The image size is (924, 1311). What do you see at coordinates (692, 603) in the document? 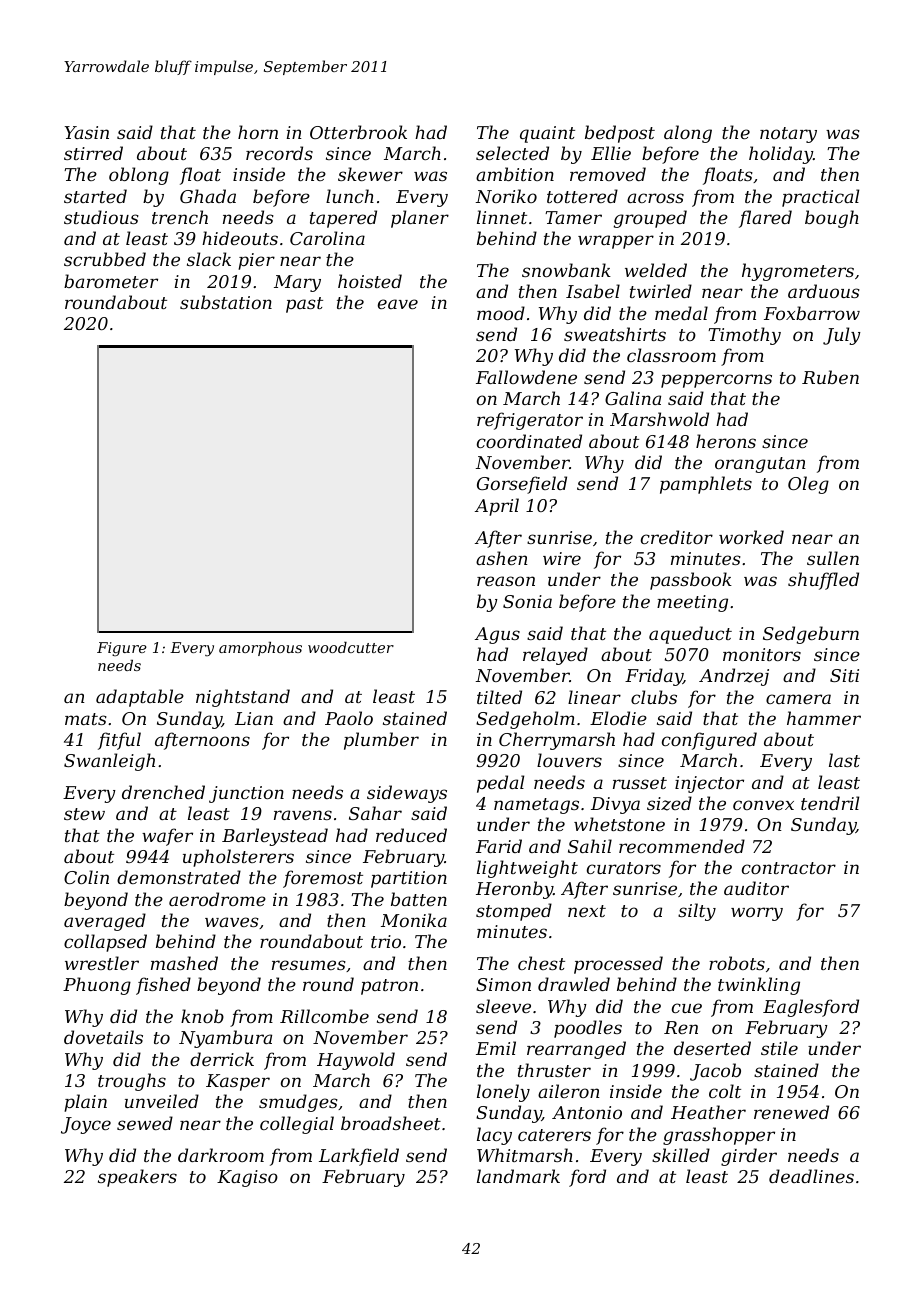
I see `meeting` at bounding box center [692, 603].
